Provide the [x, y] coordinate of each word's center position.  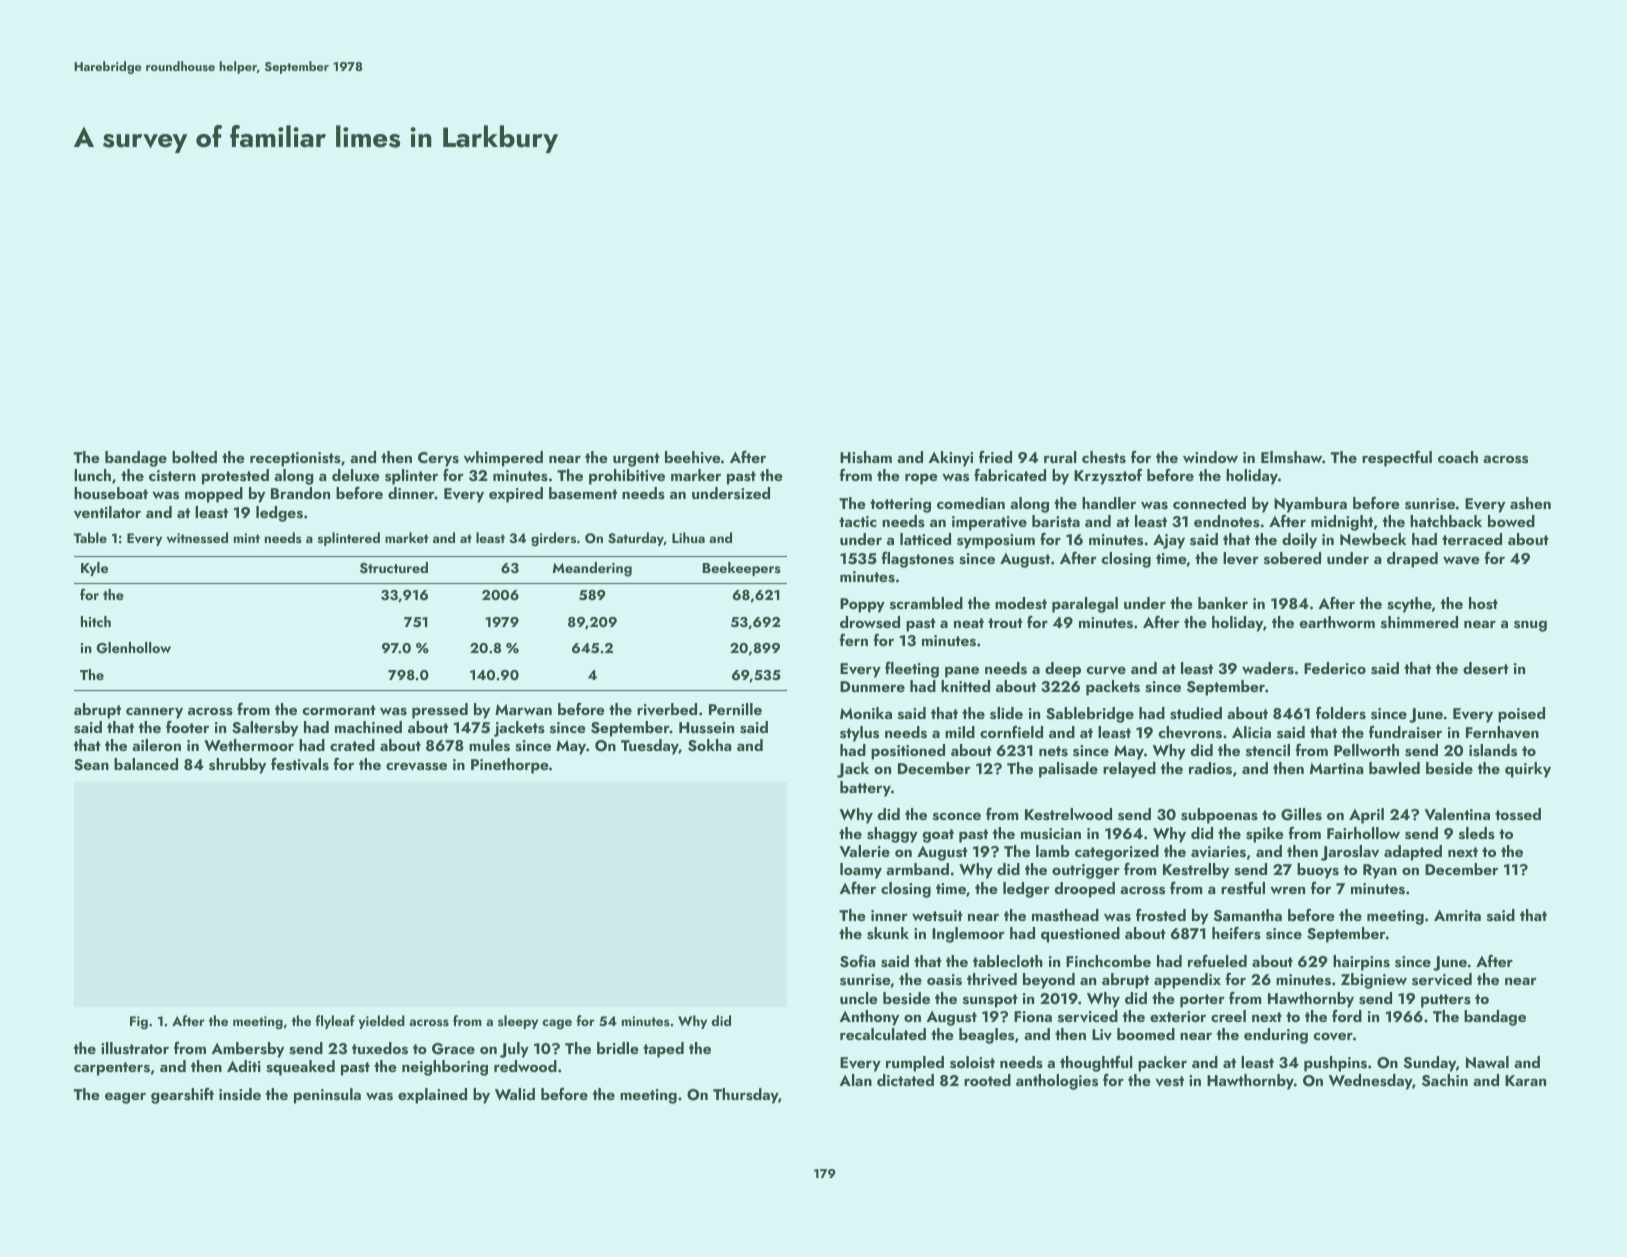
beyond [1049, 981]
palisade [1068, 770]
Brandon [300, 493]
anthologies [1057, 1082]
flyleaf [335, 1022]
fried [995, 456]
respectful [1397, 459]
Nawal [1487, 1062]
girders [553, 539]
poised [1521, 715]
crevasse [416, 766]
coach [1458, 457]
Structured [394, 568]
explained [432, 1096]
